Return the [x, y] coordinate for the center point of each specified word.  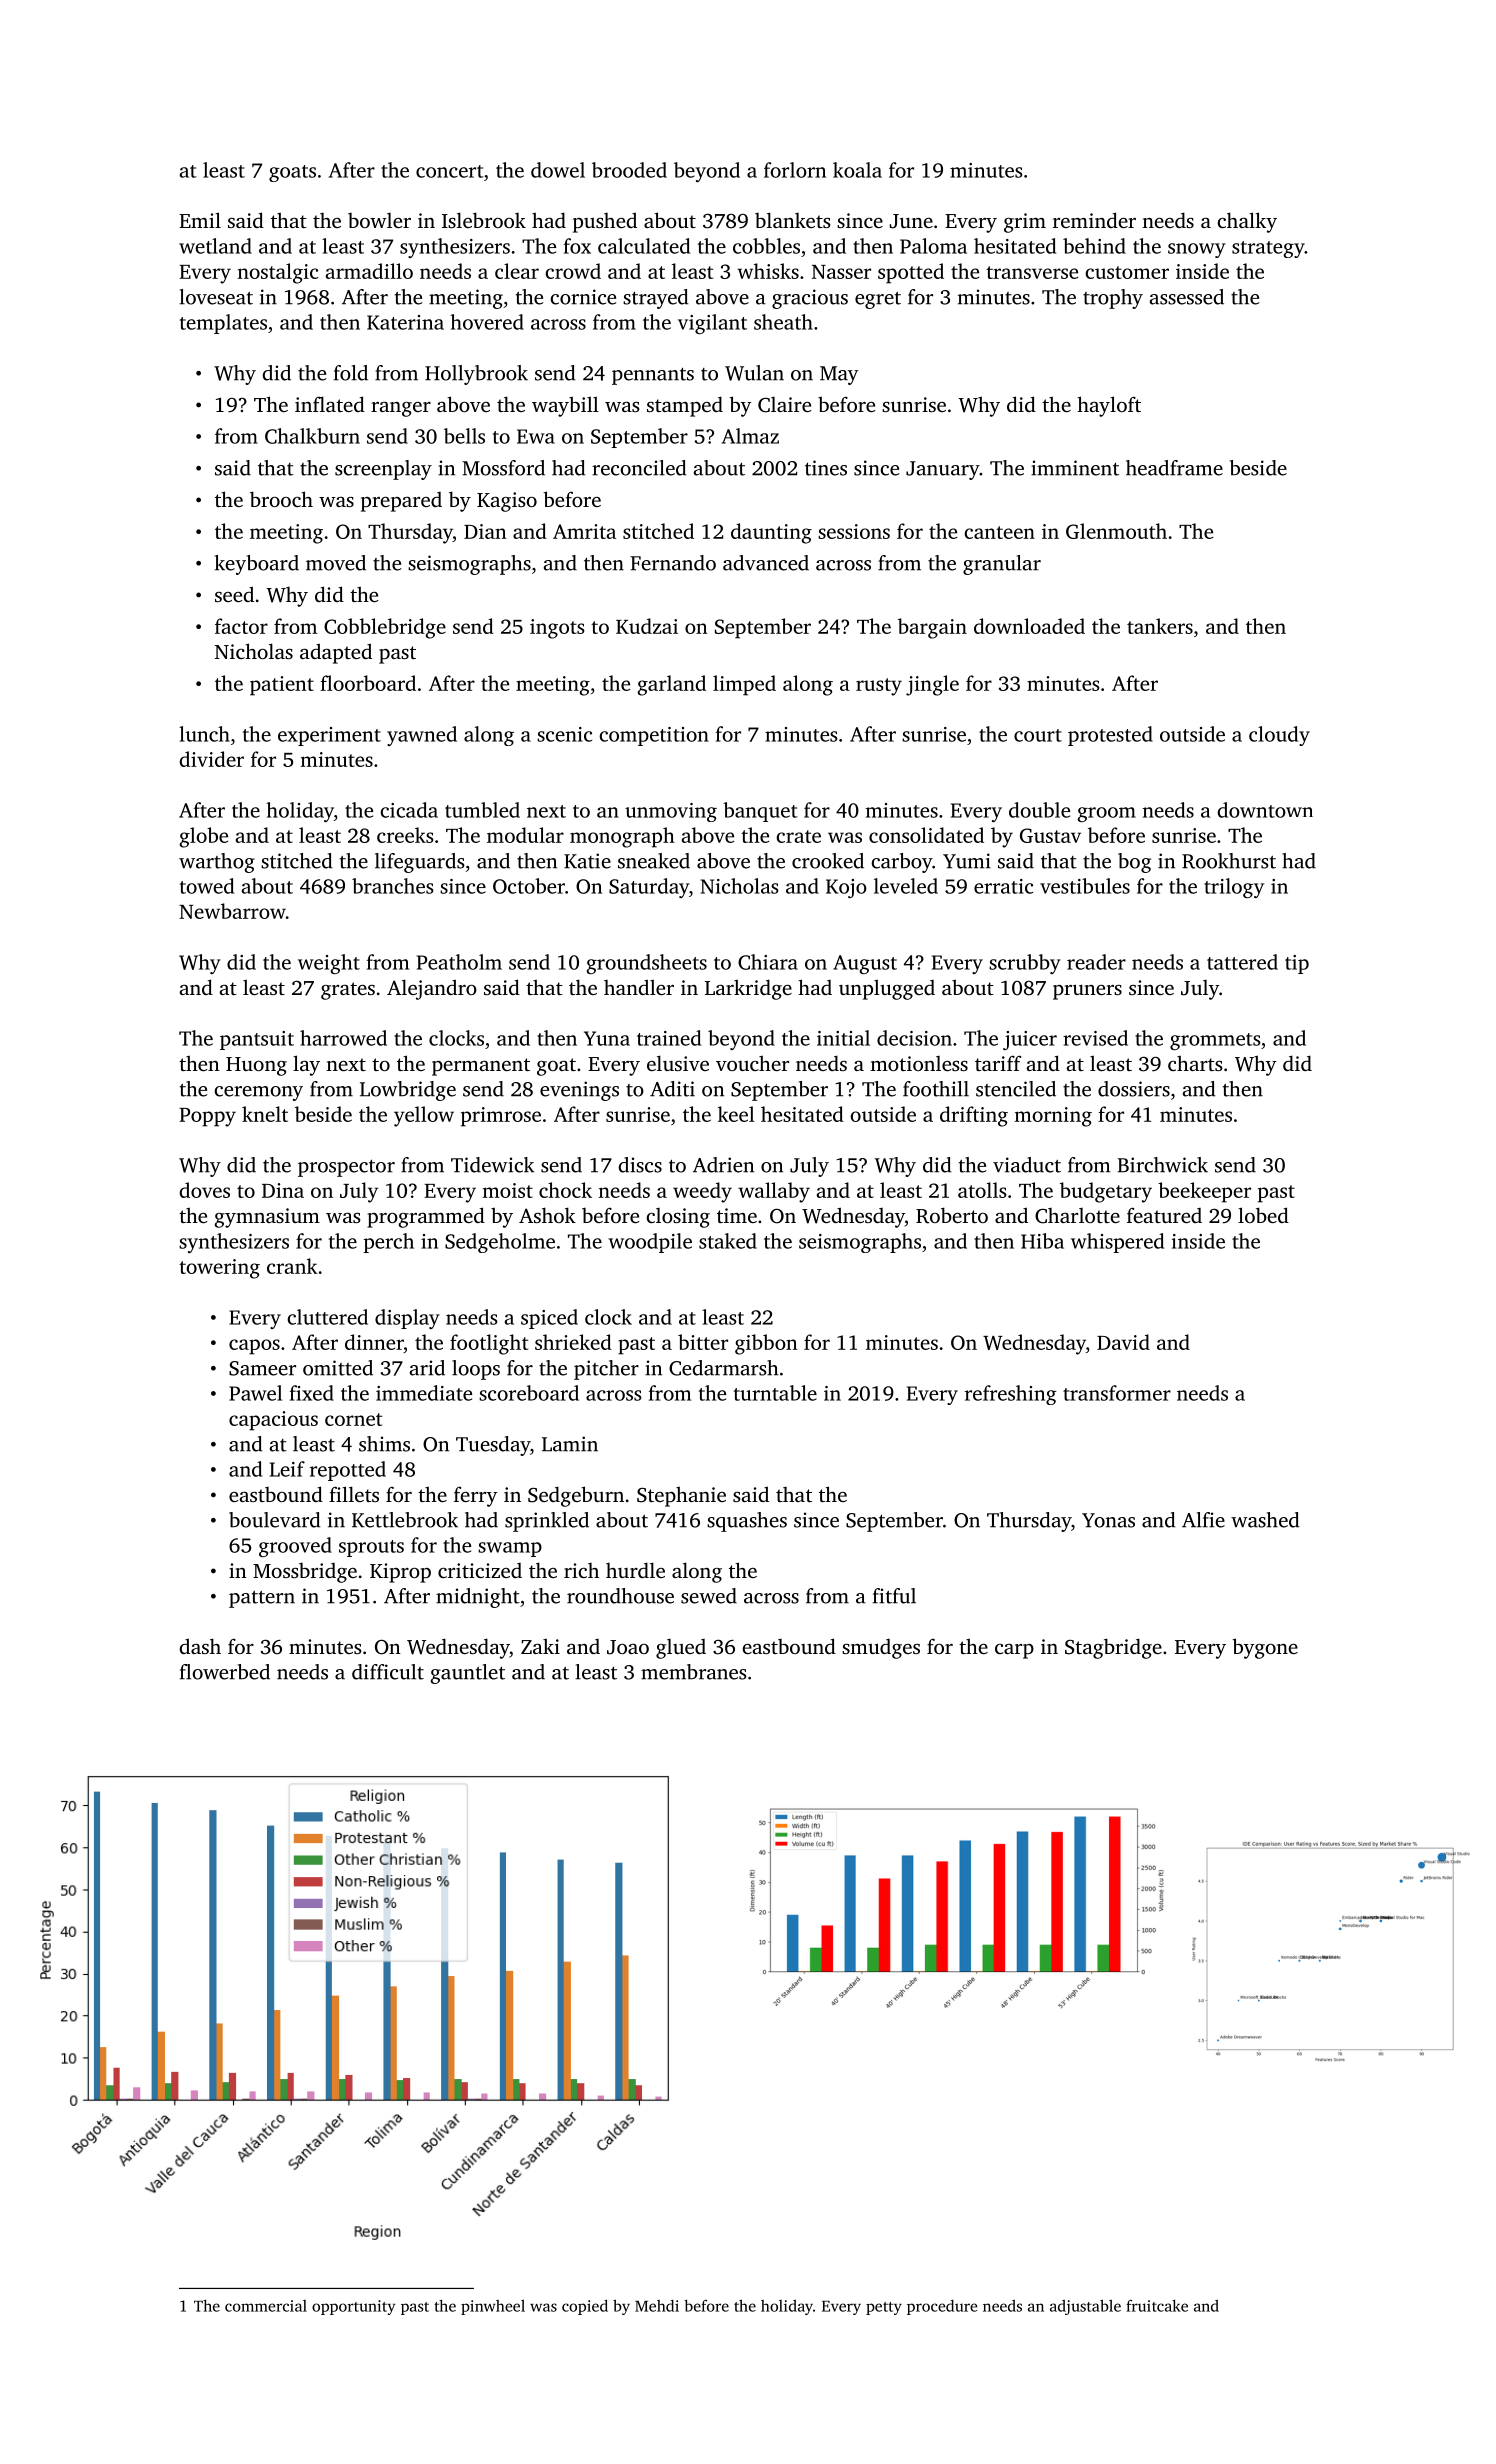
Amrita [584, 531]
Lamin [570, 1444]
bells [464, 436]
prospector [346, 1168]
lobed [1263, 1215]
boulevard [275, 1520]
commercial [266, 2306]
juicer [1030, 1040]
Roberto [952, 1215]
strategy [1268, 249]
